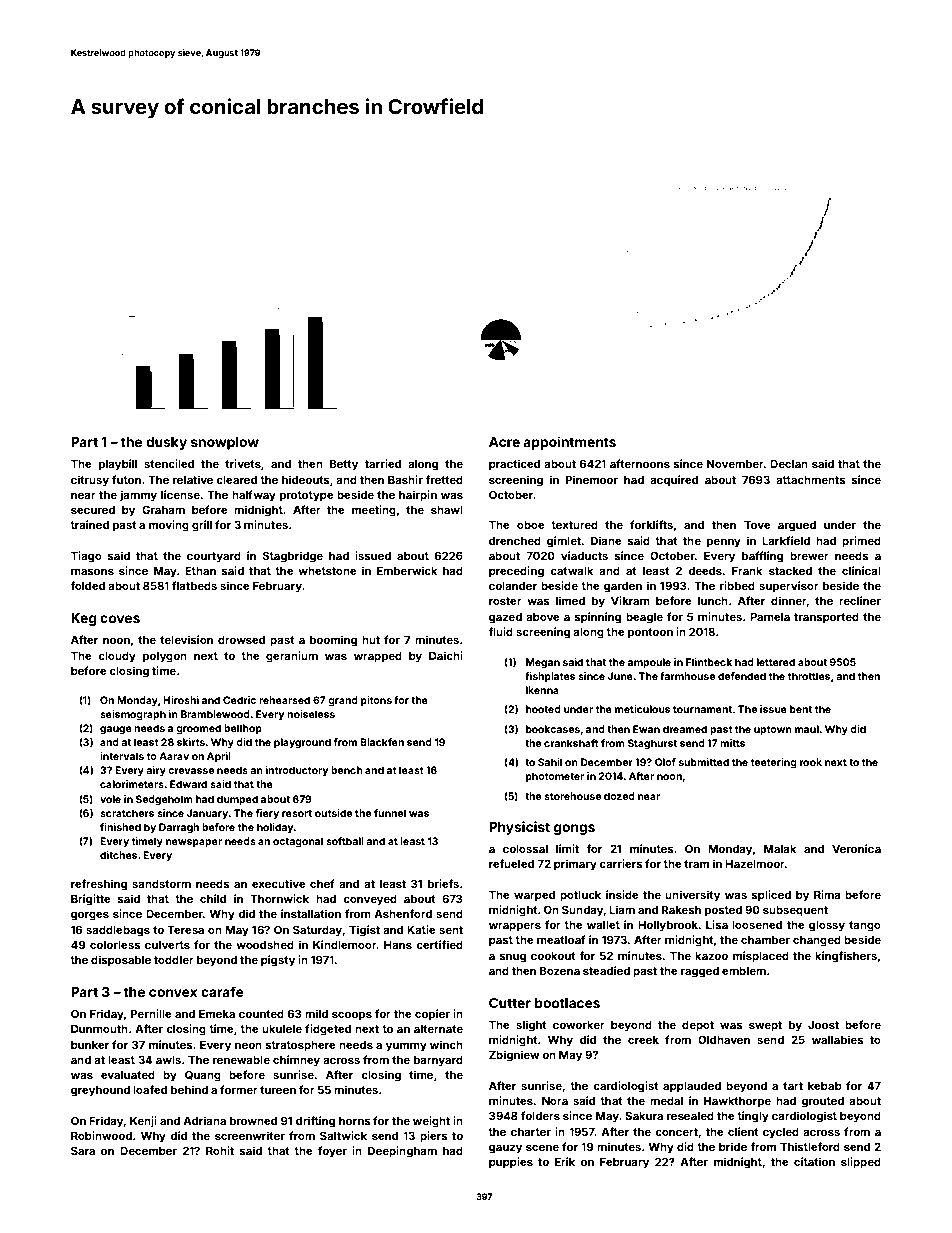 The image size is (952, 1233). I want to click on Ikenna, so click(542, 690).
